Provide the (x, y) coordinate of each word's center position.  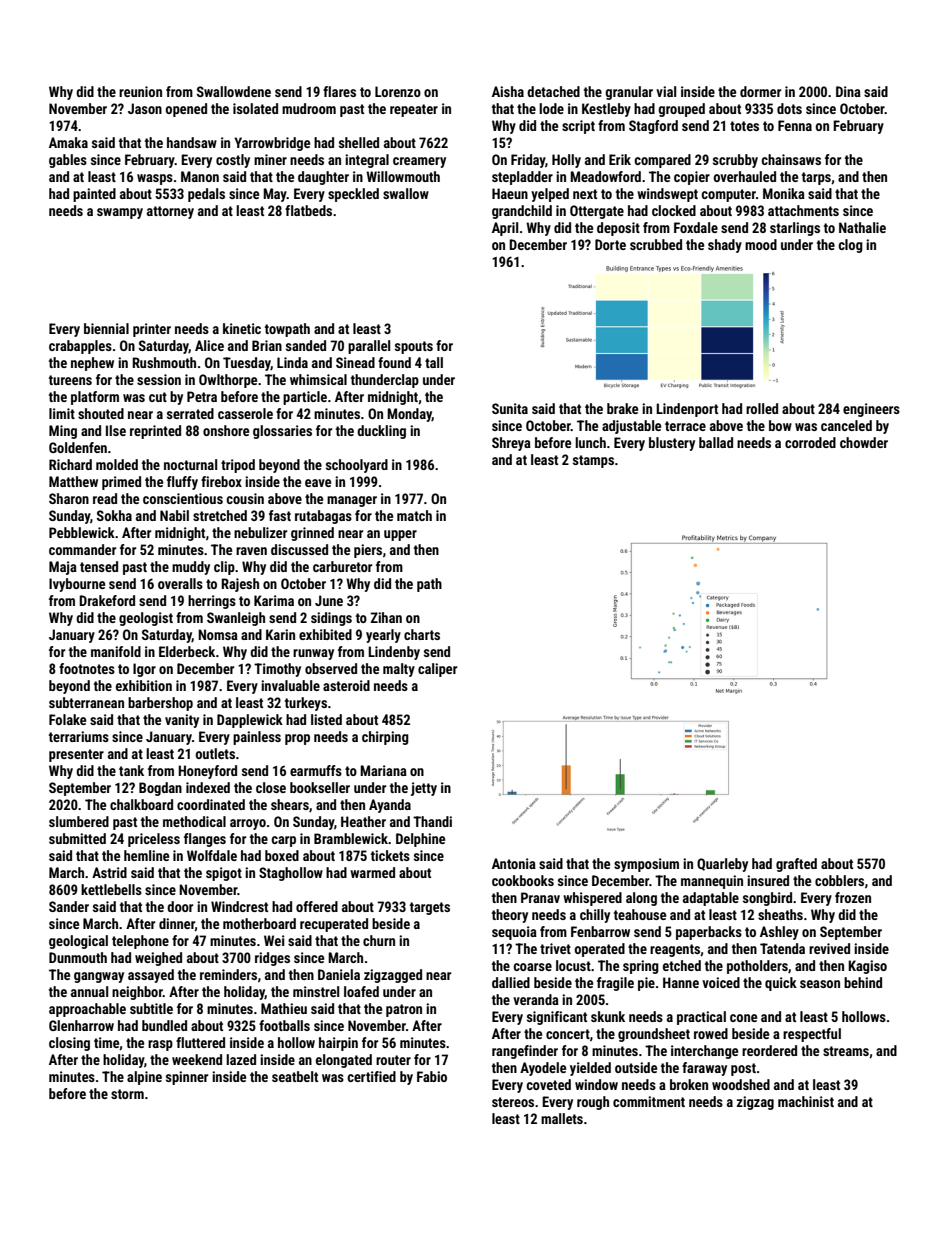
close (271, 787)
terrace (685, 426)
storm (127, 1094)
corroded (810, 442)
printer (152, 330)
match (414, 515)
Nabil (174, 515)
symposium (646, 865)
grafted (796, 865)
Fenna (795, 125)
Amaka (68, 142)
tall (434, 362)
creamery (419, 162)
